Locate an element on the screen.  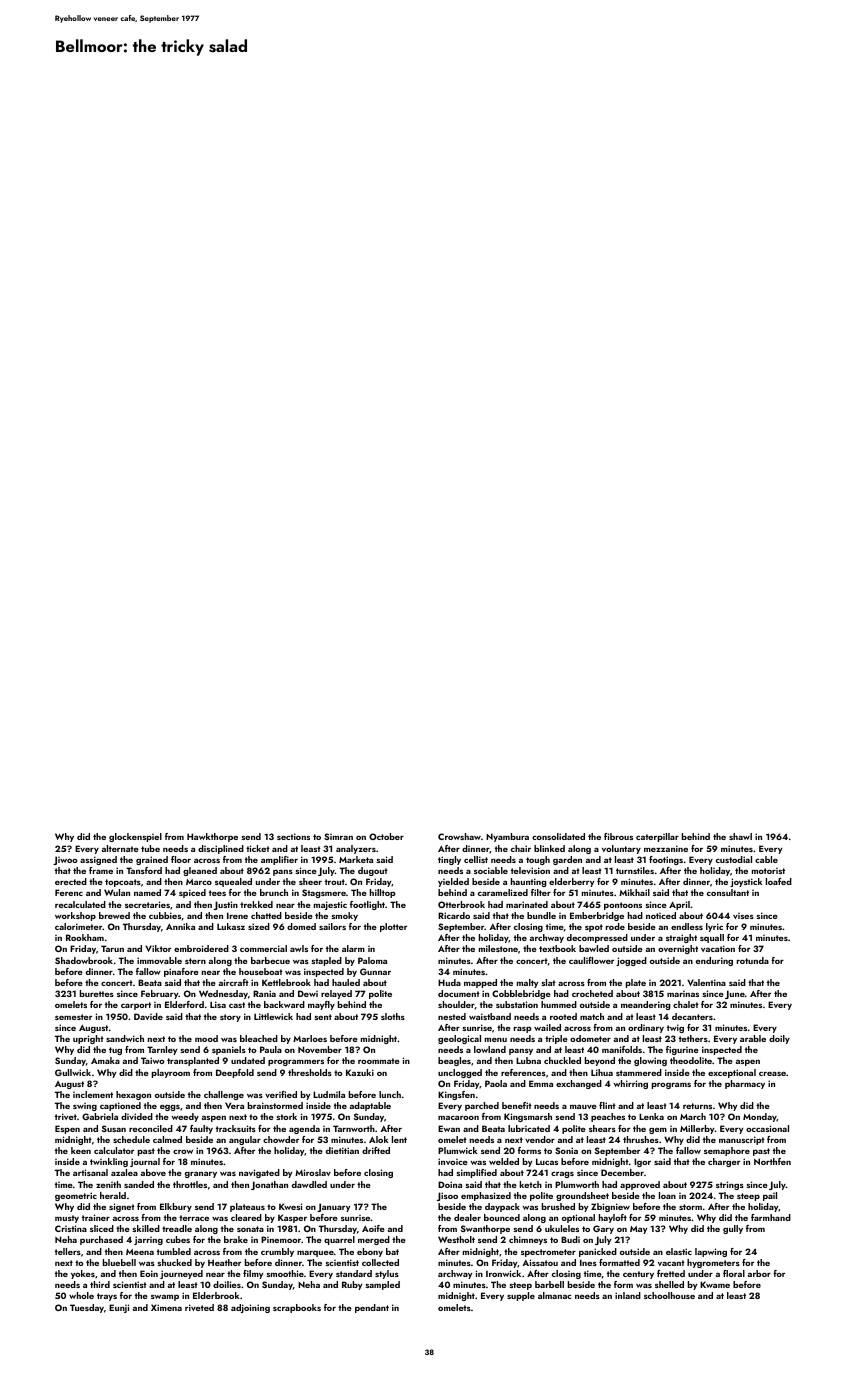
agenda is located at coordinates (304, 1129).
